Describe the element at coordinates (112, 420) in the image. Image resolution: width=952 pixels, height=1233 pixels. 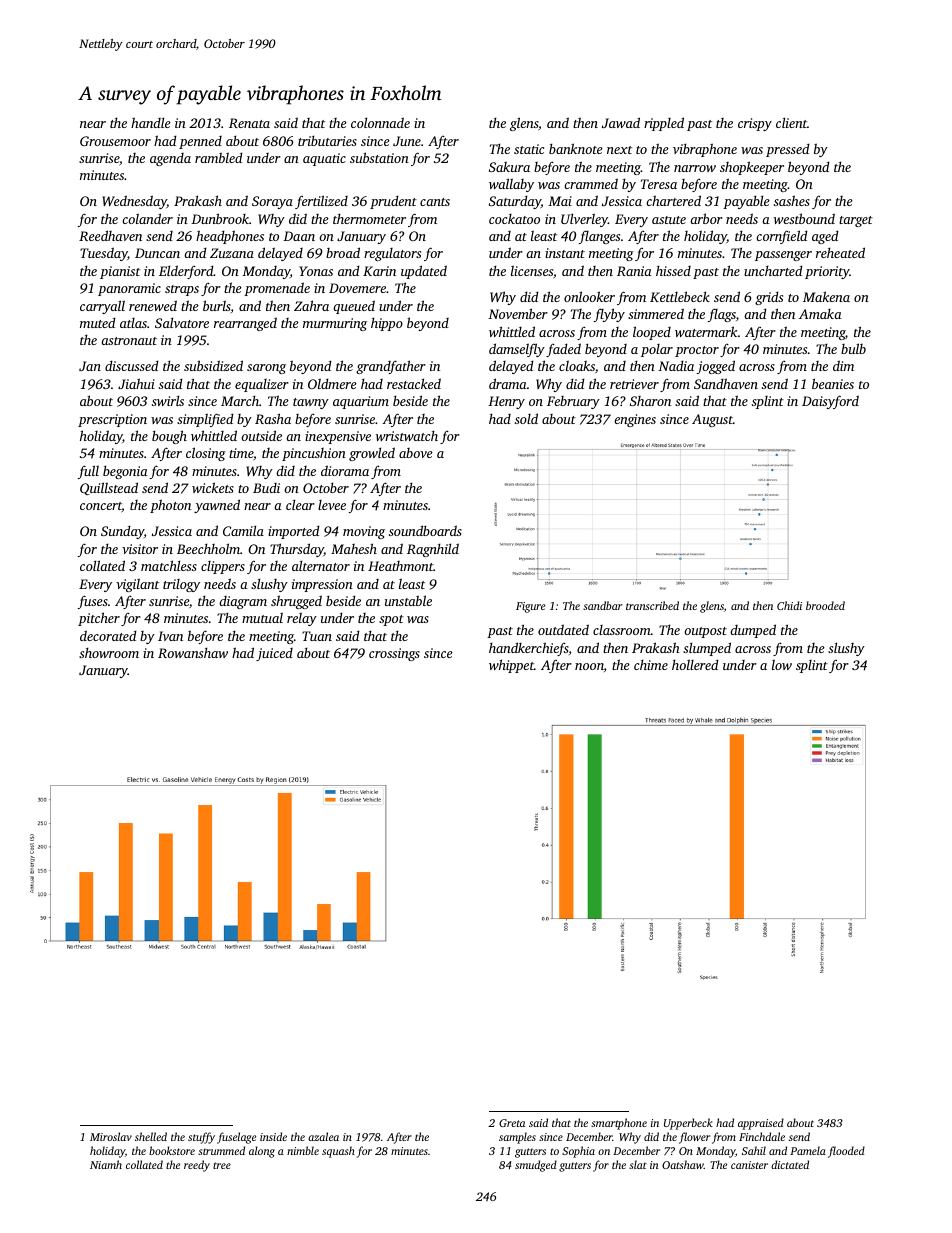
I see `prescription` at that location.
